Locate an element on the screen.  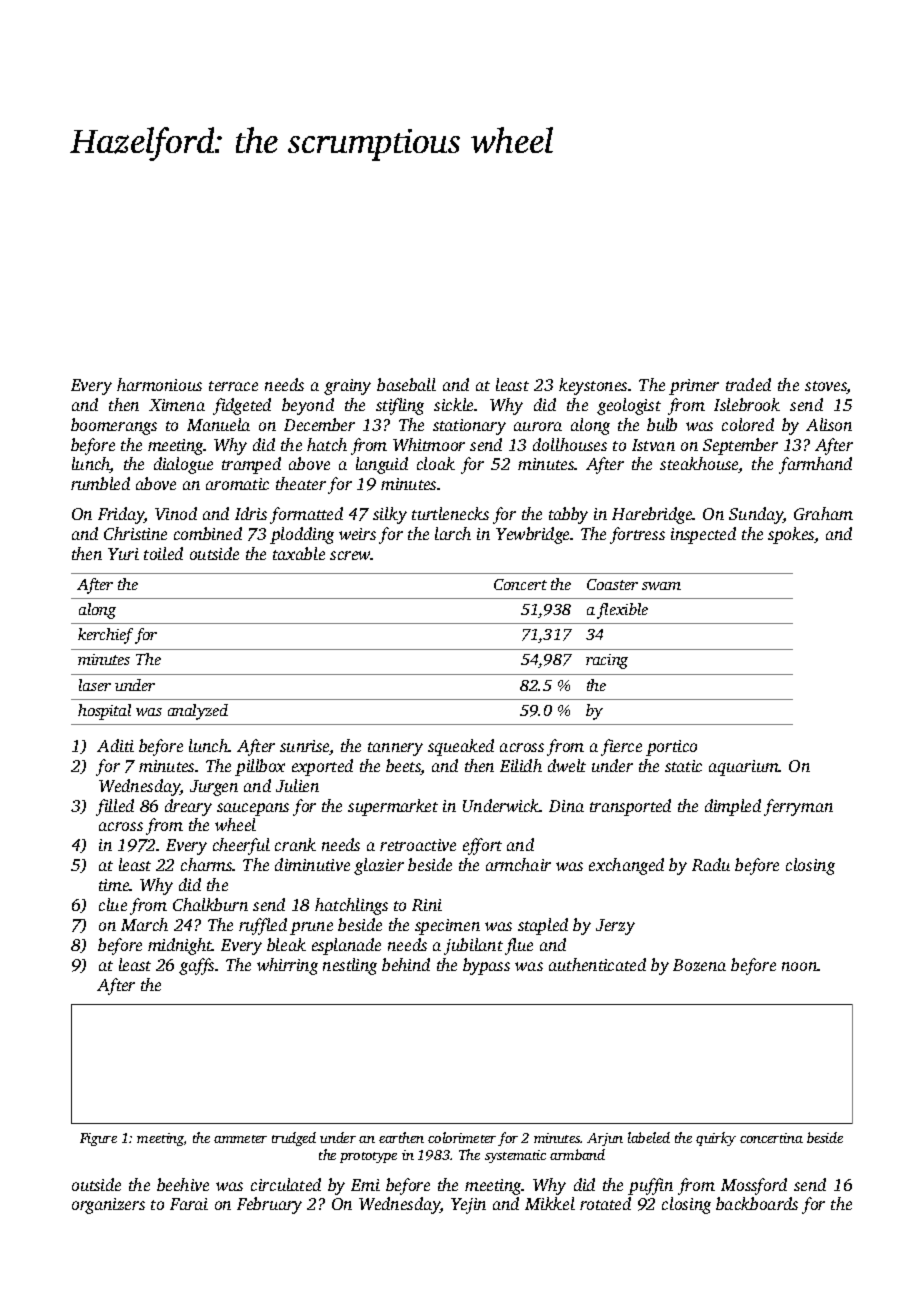
harmonious is located at coordinates (159, 384).
